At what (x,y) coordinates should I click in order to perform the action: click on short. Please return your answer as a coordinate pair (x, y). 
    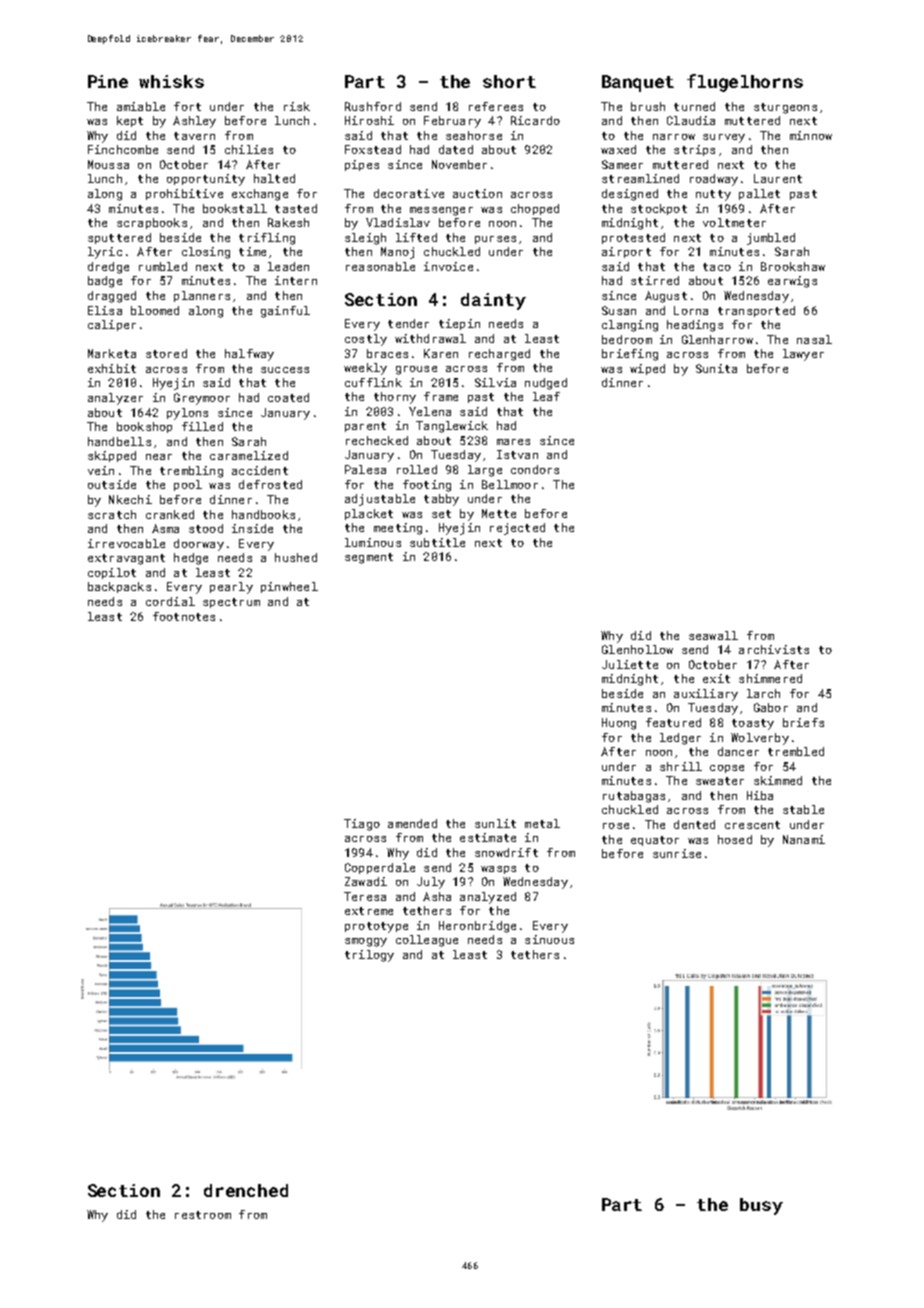
    Looking at the image, I should click on (509, 81).
